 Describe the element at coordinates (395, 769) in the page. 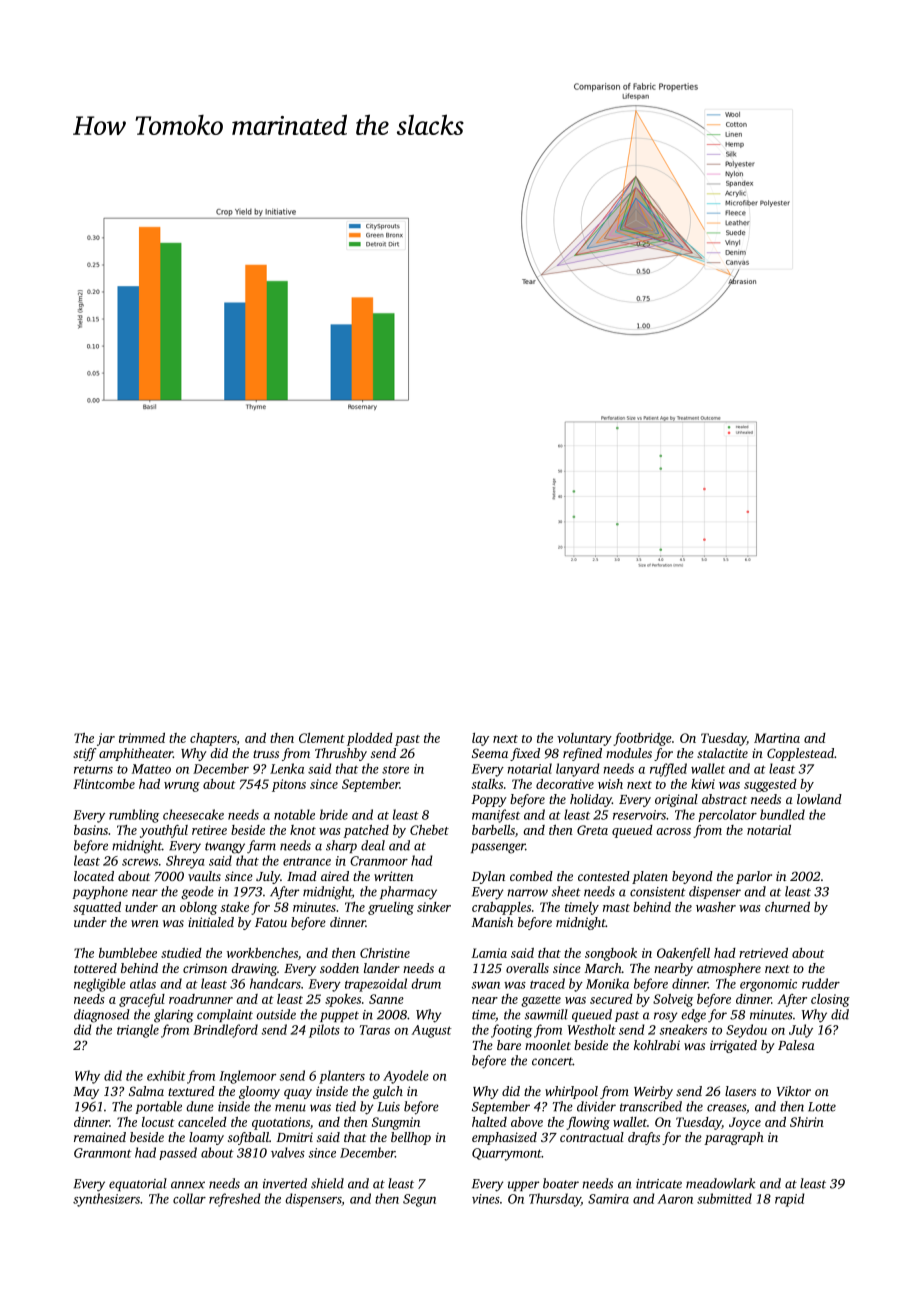

I see `store` at that location.
